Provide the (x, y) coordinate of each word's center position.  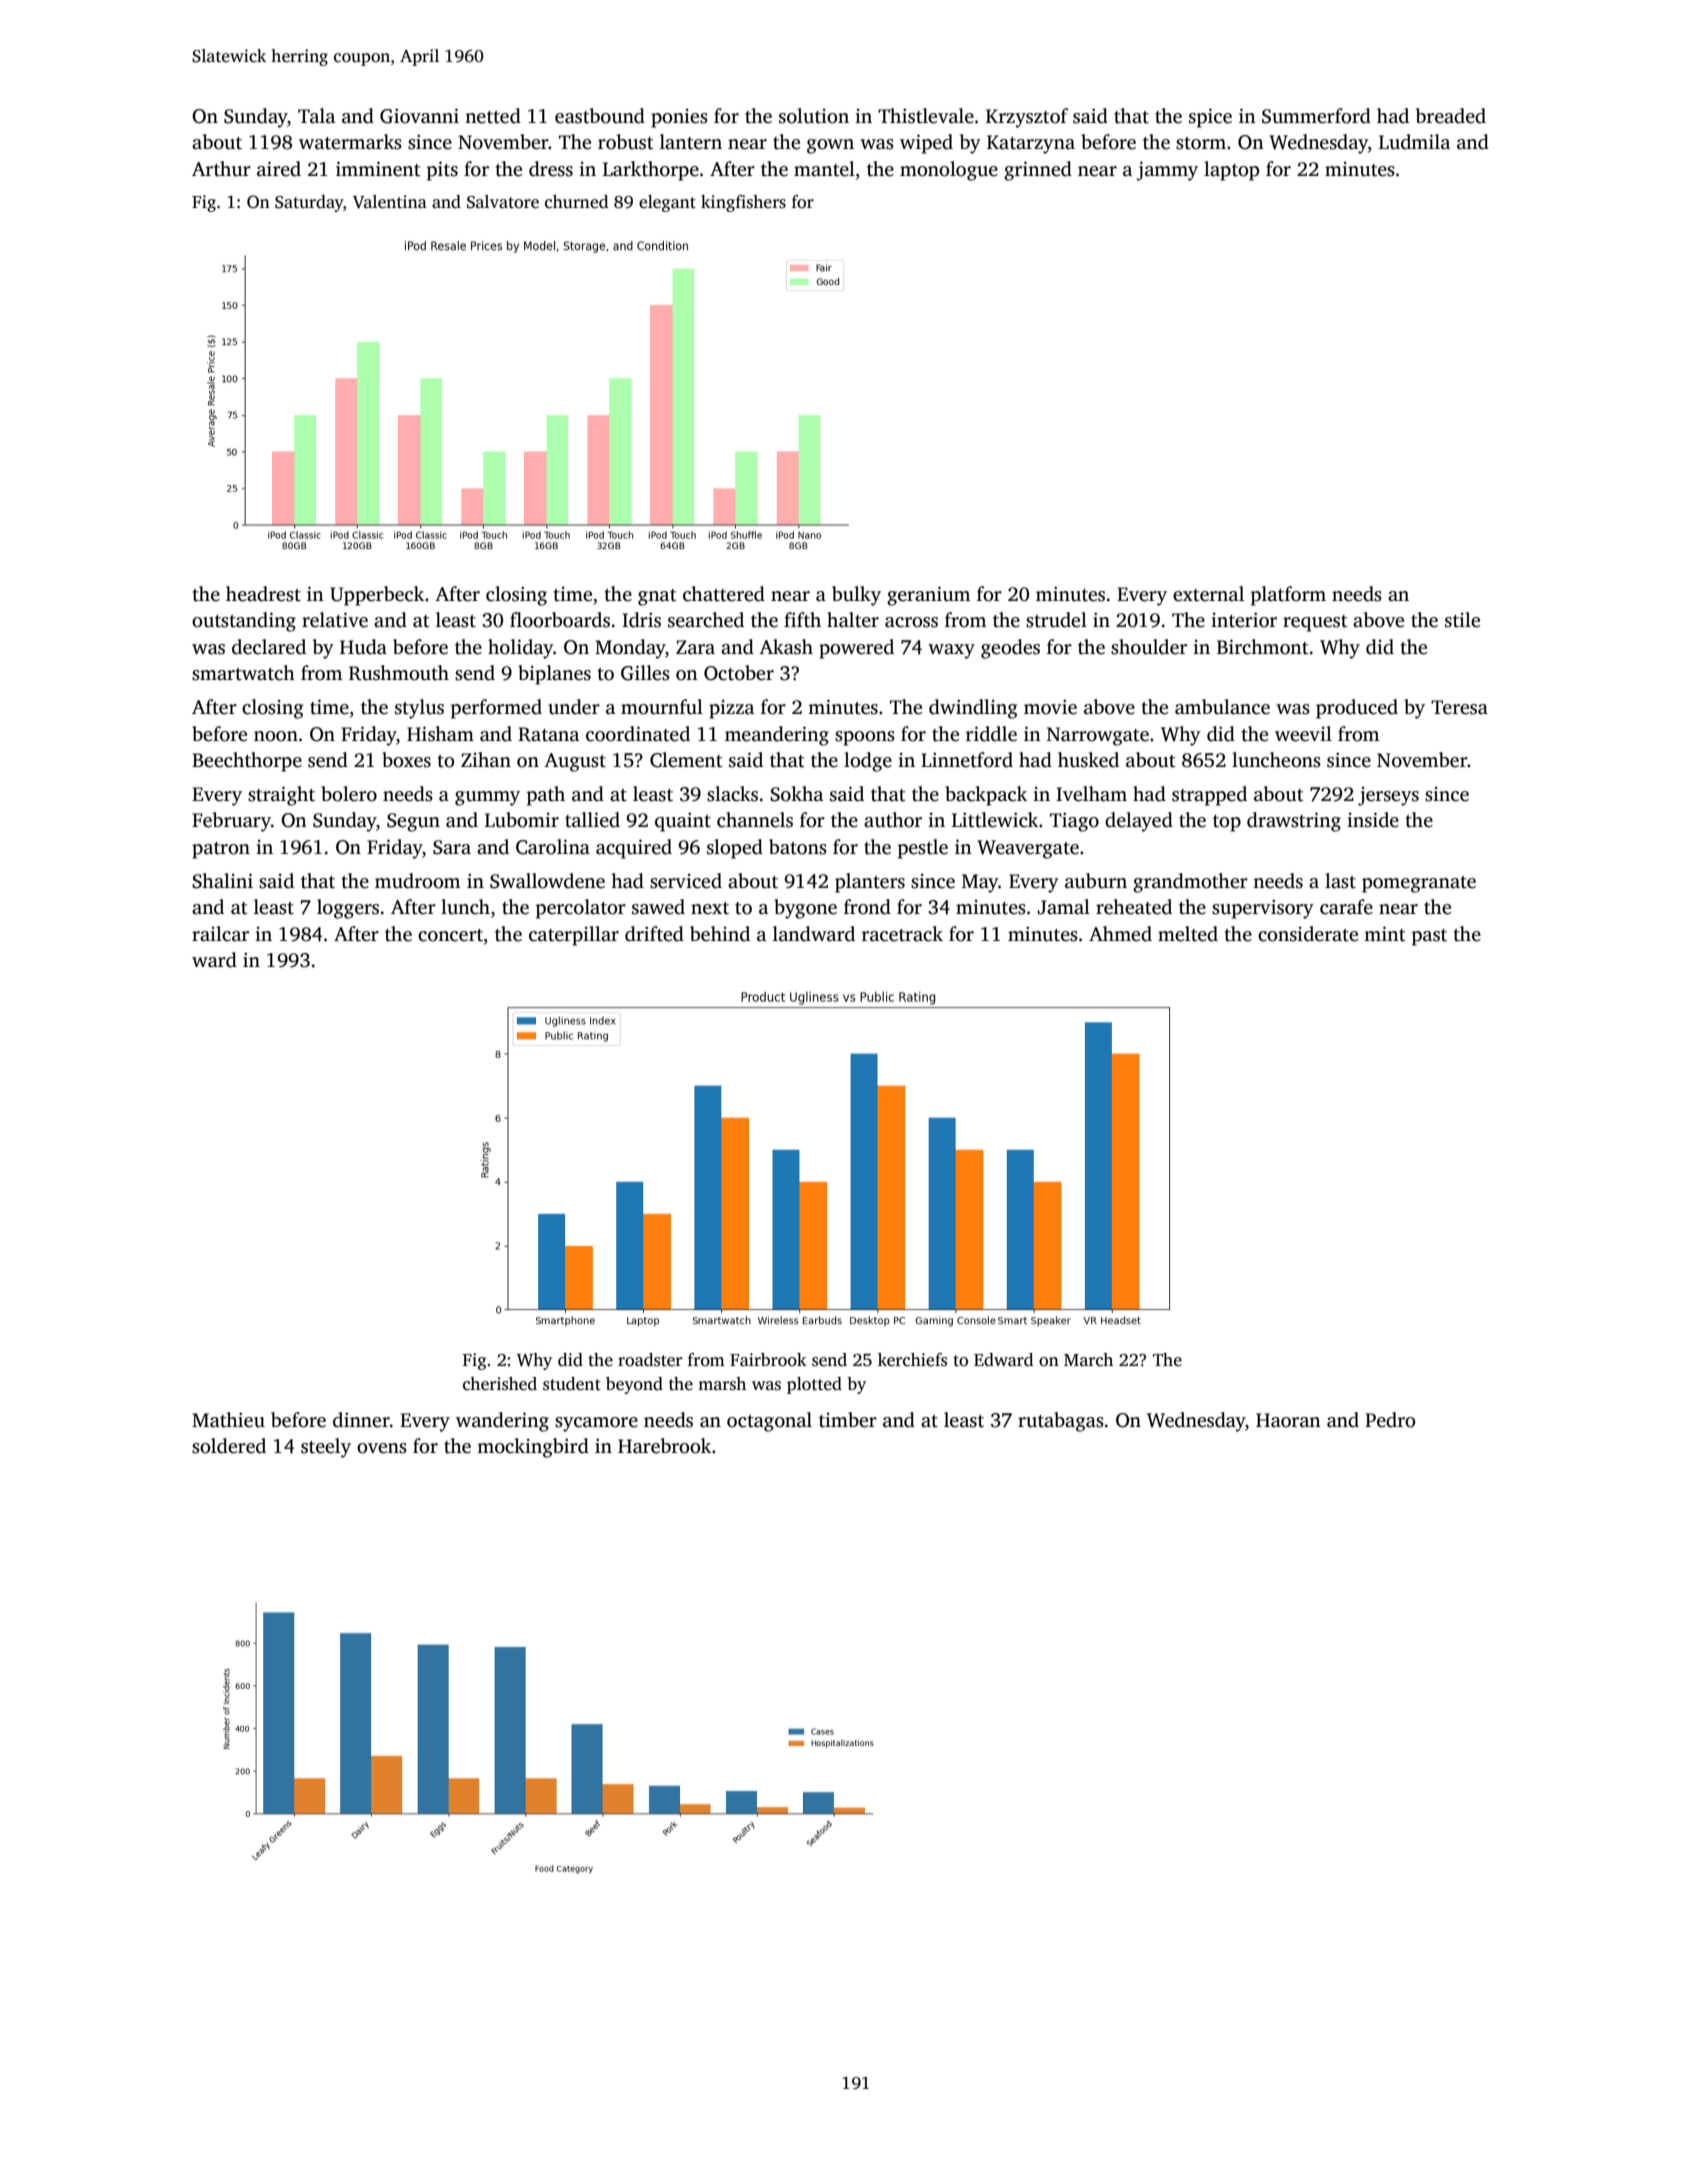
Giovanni (419, 116)
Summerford (1316, 116)
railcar (220, 934)
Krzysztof (1027, 118)
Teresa (1459, 707)
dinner (361, 1420)
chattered (724, 594)
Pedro (1390, 1420)
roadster (650, 1360)
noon (276, 736)
